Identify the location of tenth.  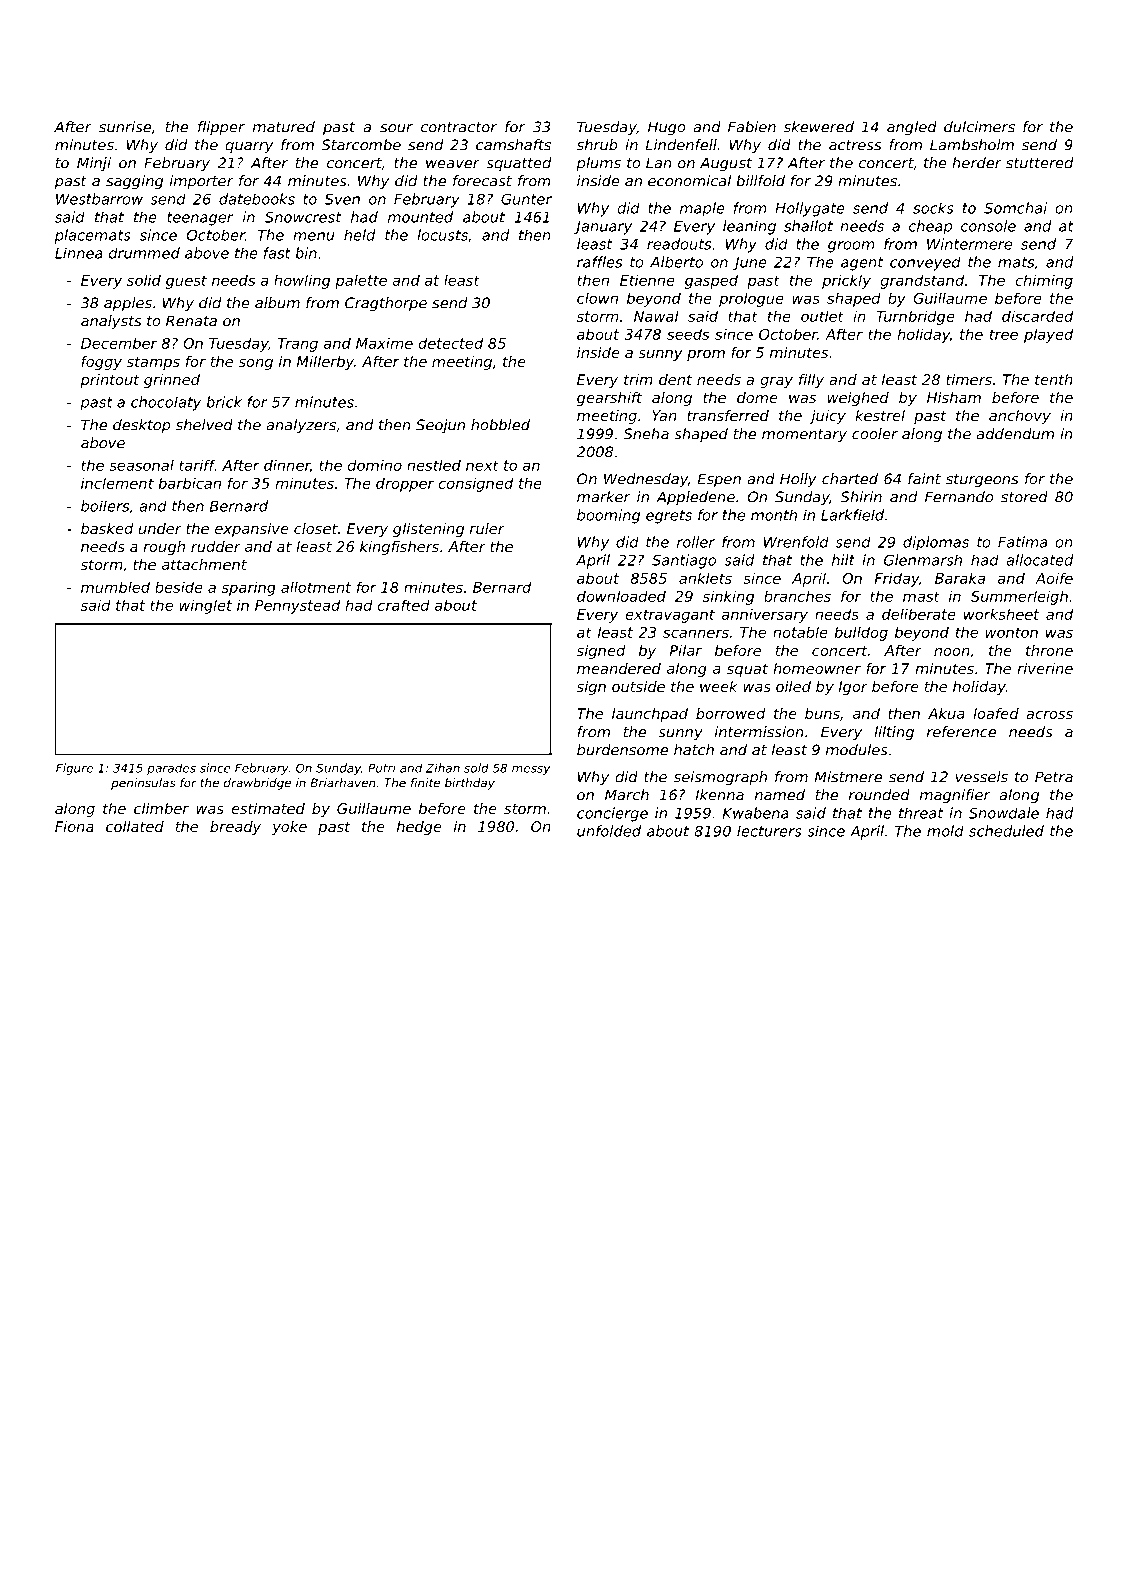
(1054, 379).
